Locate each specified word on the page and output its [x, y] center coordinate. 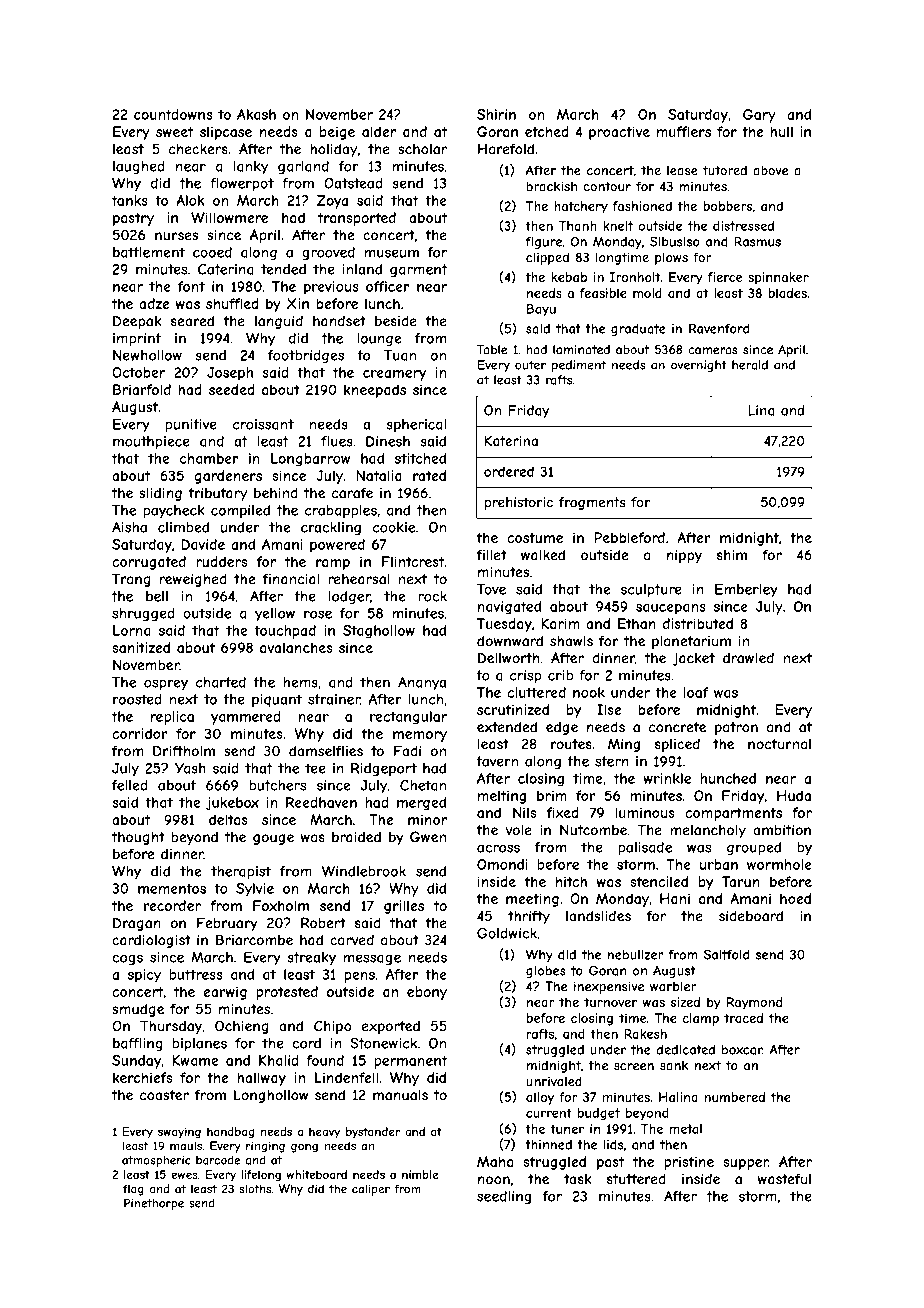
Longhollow [271, 1096]
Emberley [746, 591]
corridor [140, 733]
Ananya [422, 683]
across [498, 848]
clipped [547, 258]
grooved [328, 253]
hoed [795, 898]
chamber [209, 458]
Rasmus [757, 242]
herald [750, 365]
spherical [416, 425]
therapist [241, 873]
